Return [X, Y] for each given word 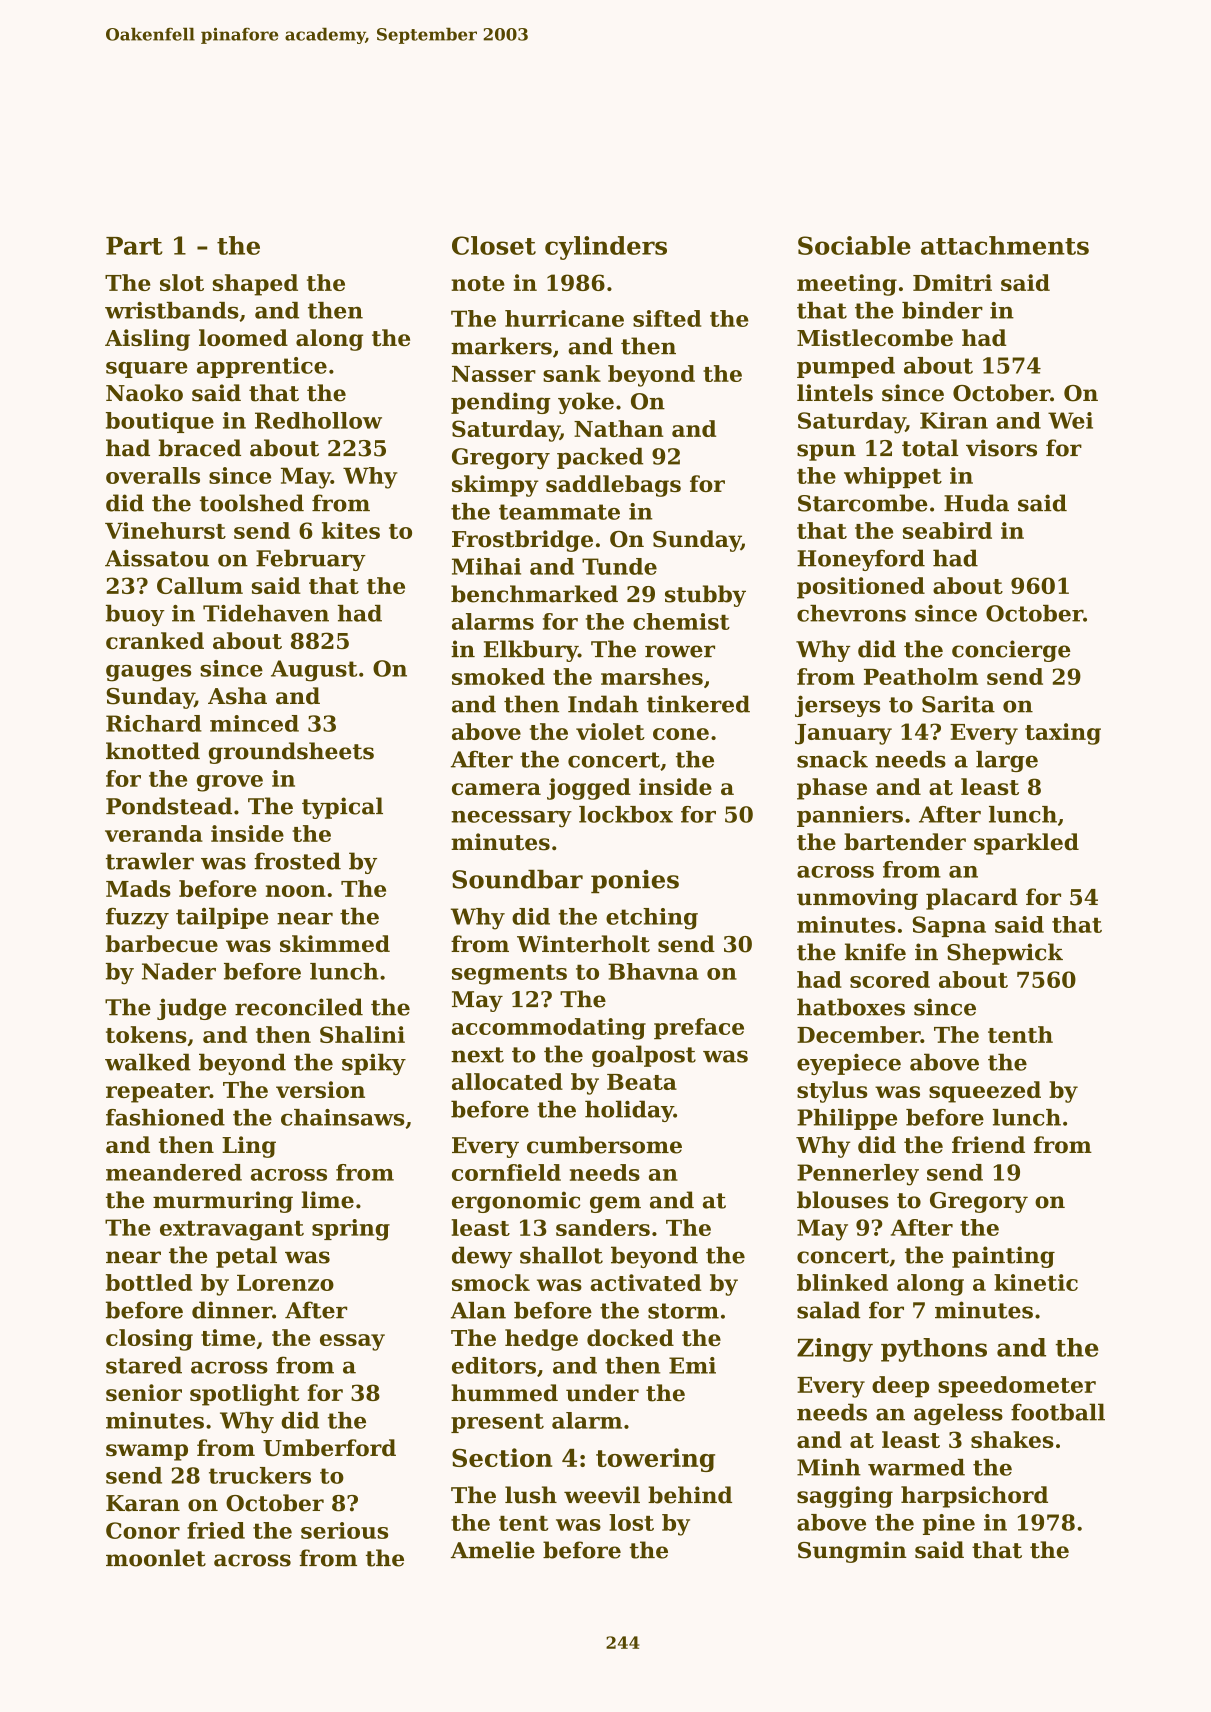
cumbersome [604, 1145]
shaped [255, 285]
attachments [1005, 245]
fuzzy [137, 918]
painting [1003, 1257]
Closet [494, 245]
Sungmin [852, 1552]
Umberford [329, 1448]
